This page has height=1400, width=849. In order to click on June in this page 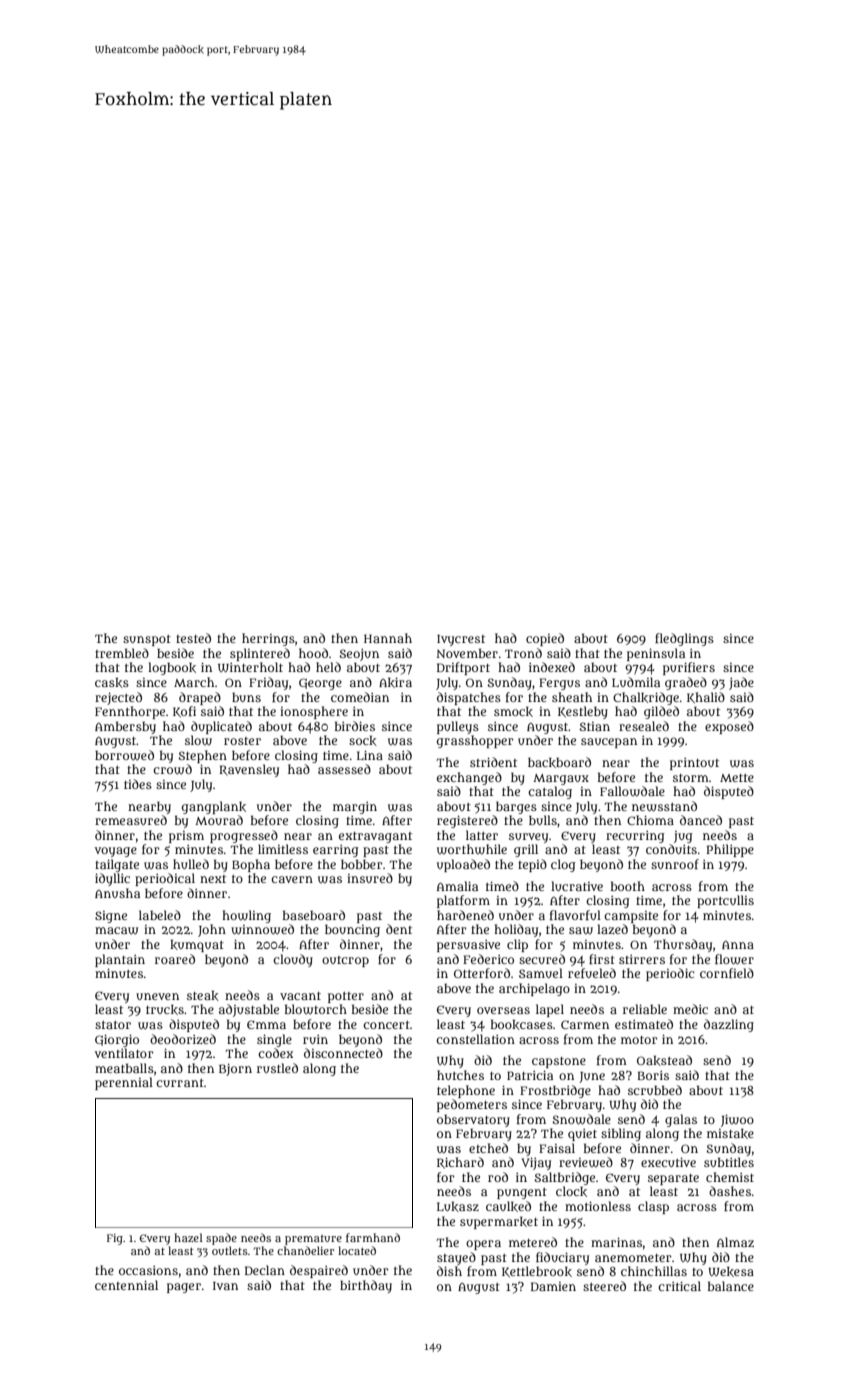, I will do `click(592, 1077)`.
